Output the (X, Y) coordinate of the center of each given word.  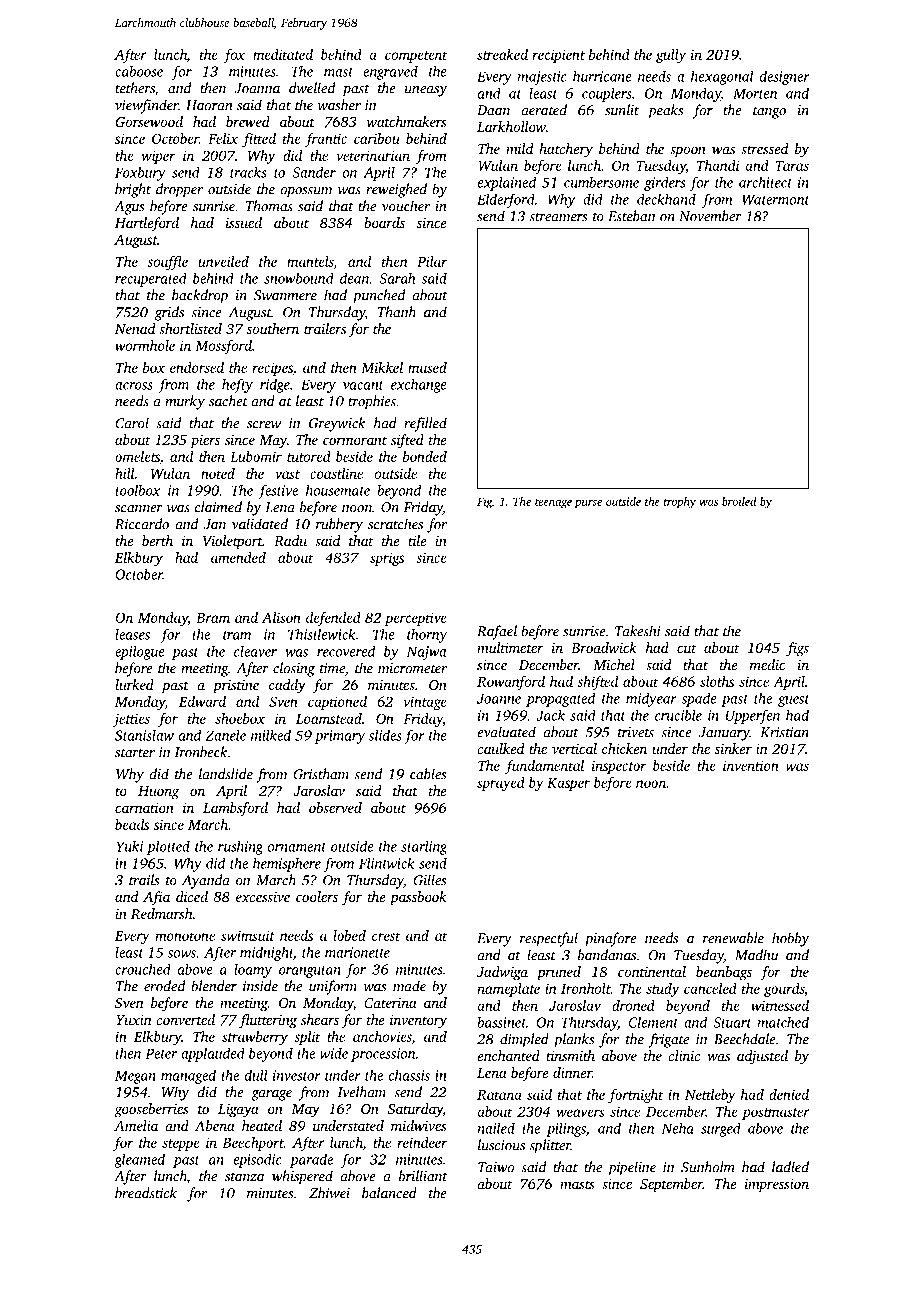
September (671, 1185)
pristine (236, 686)
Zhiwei (329, 1193)
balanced (389, 1193)
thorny (427, 636)
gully (671, 56)
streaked (502, 54)
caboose (139, 71)
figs (797, 649)
